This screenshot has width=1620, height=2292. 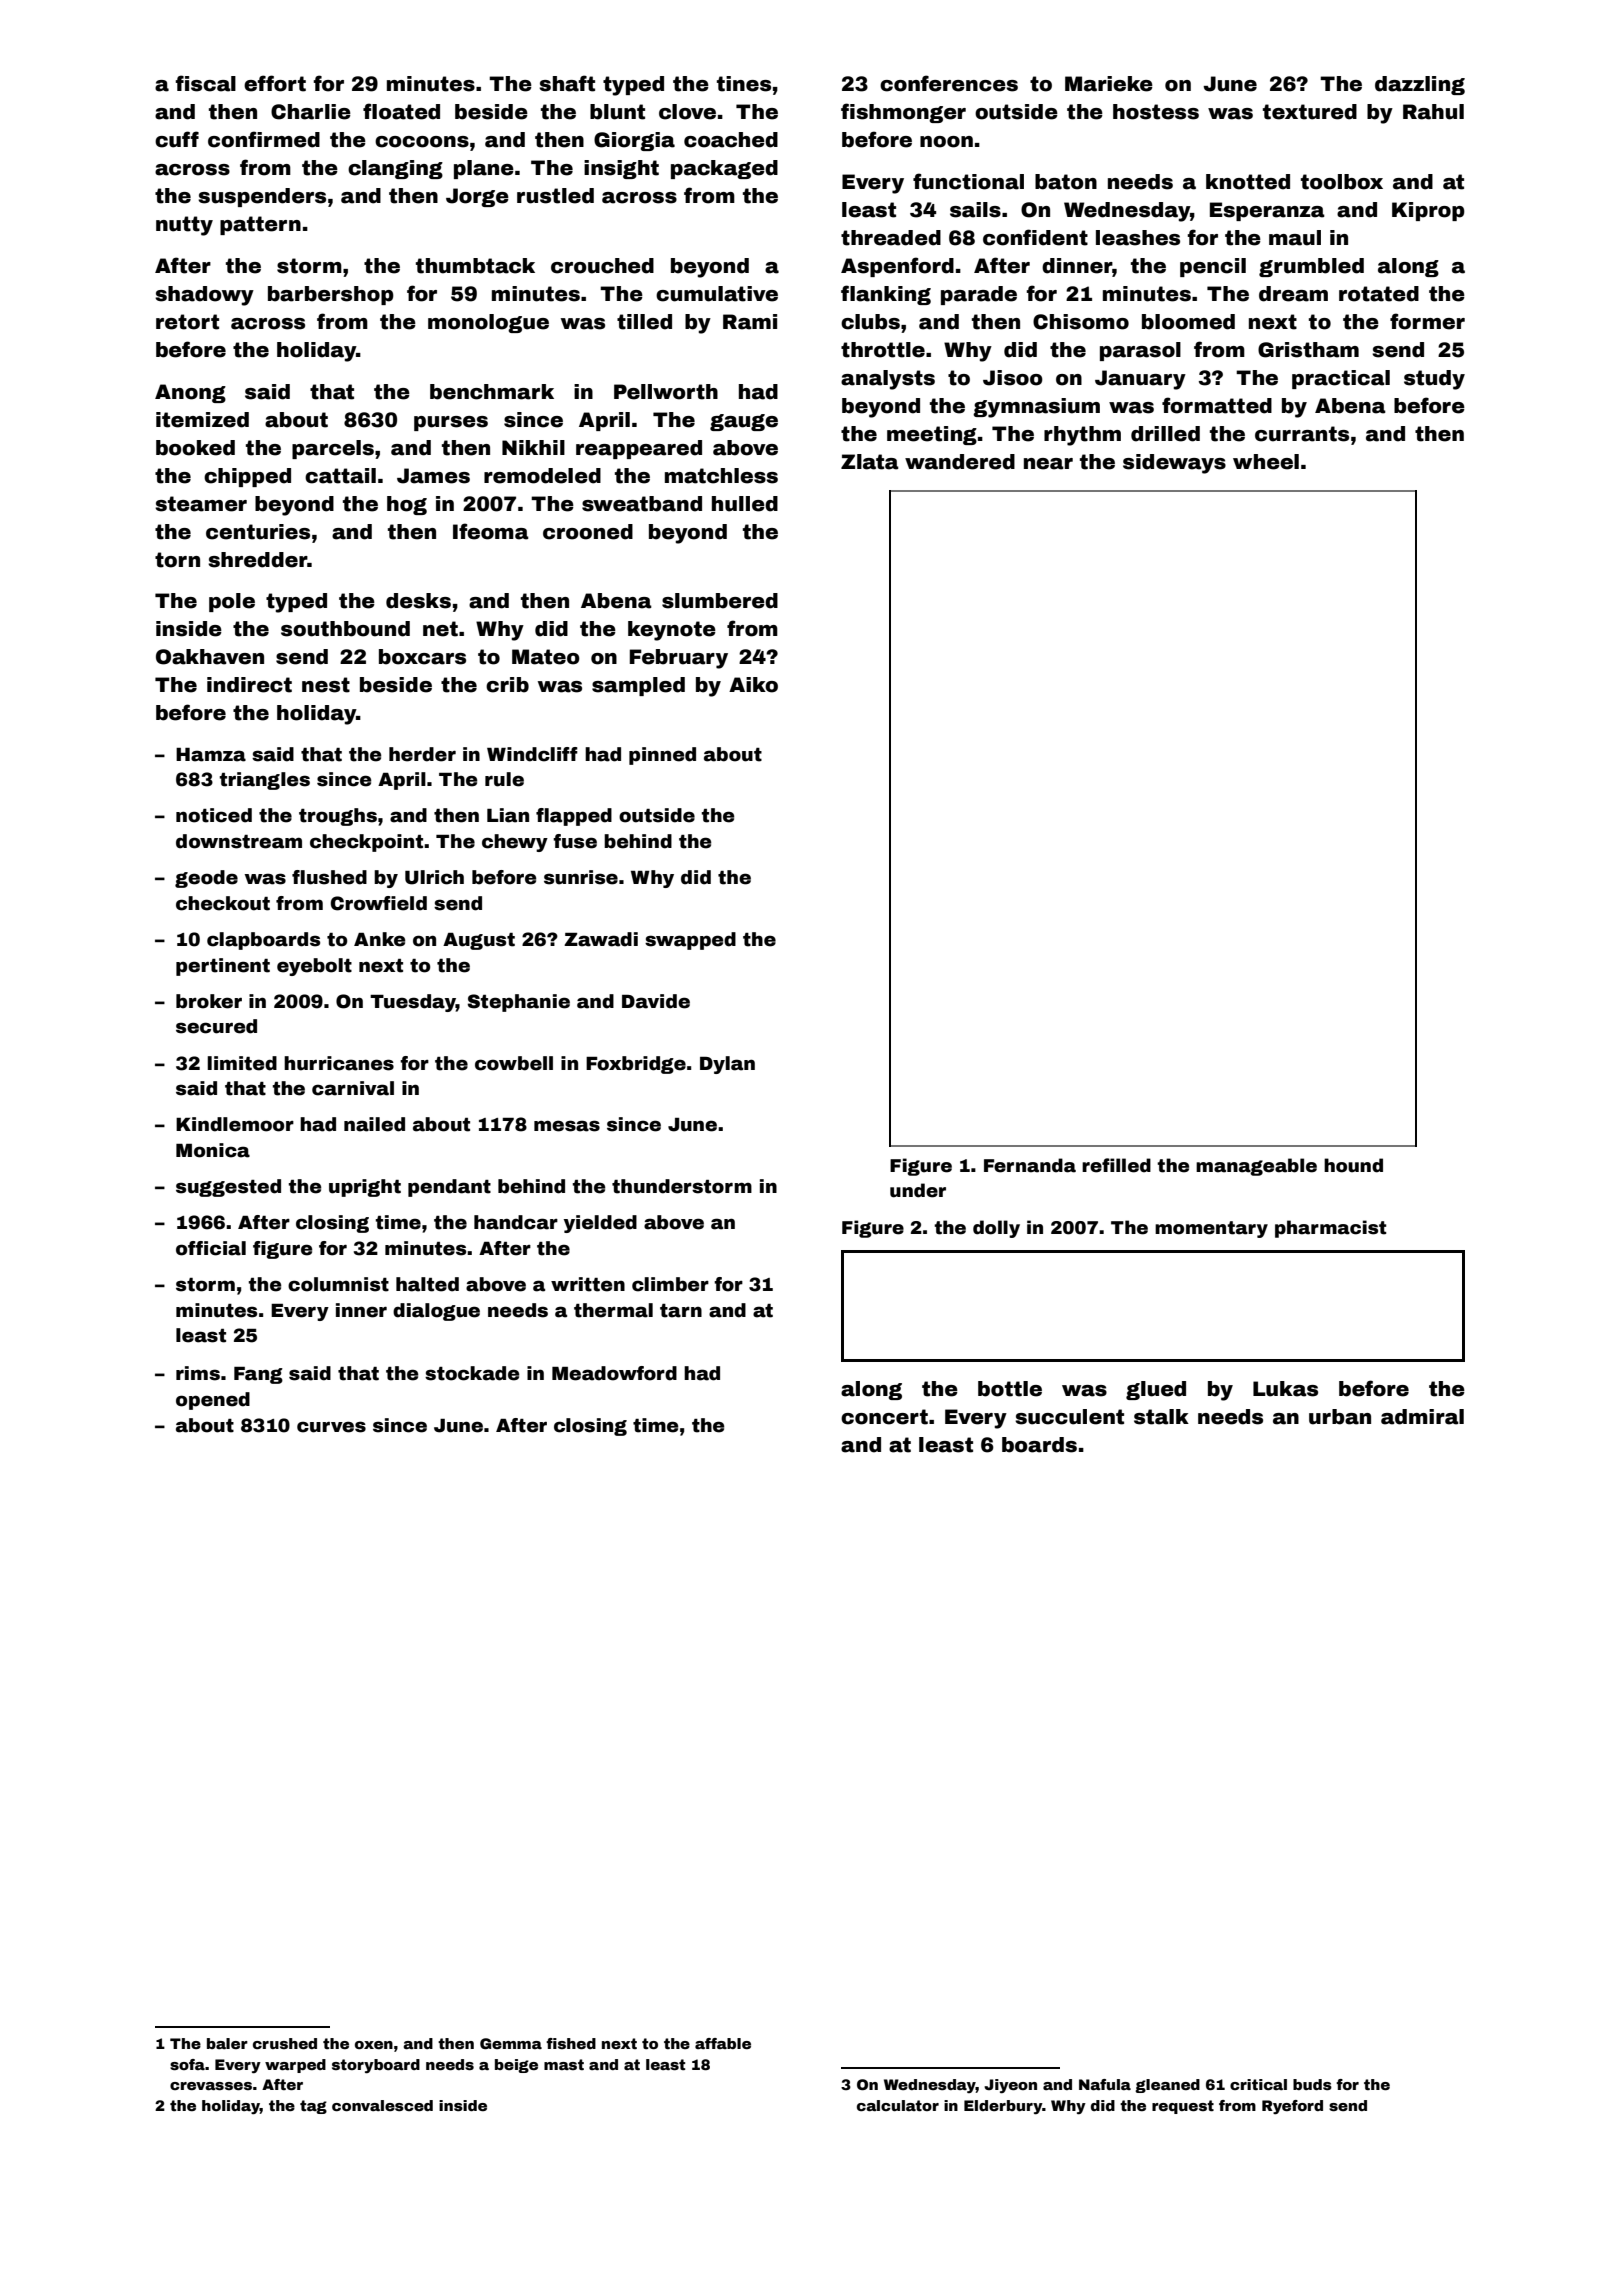 What do you see at coordinates (1156, 112) in the screenshot?
I see `hostess` at bounding box center [1156, 112].
